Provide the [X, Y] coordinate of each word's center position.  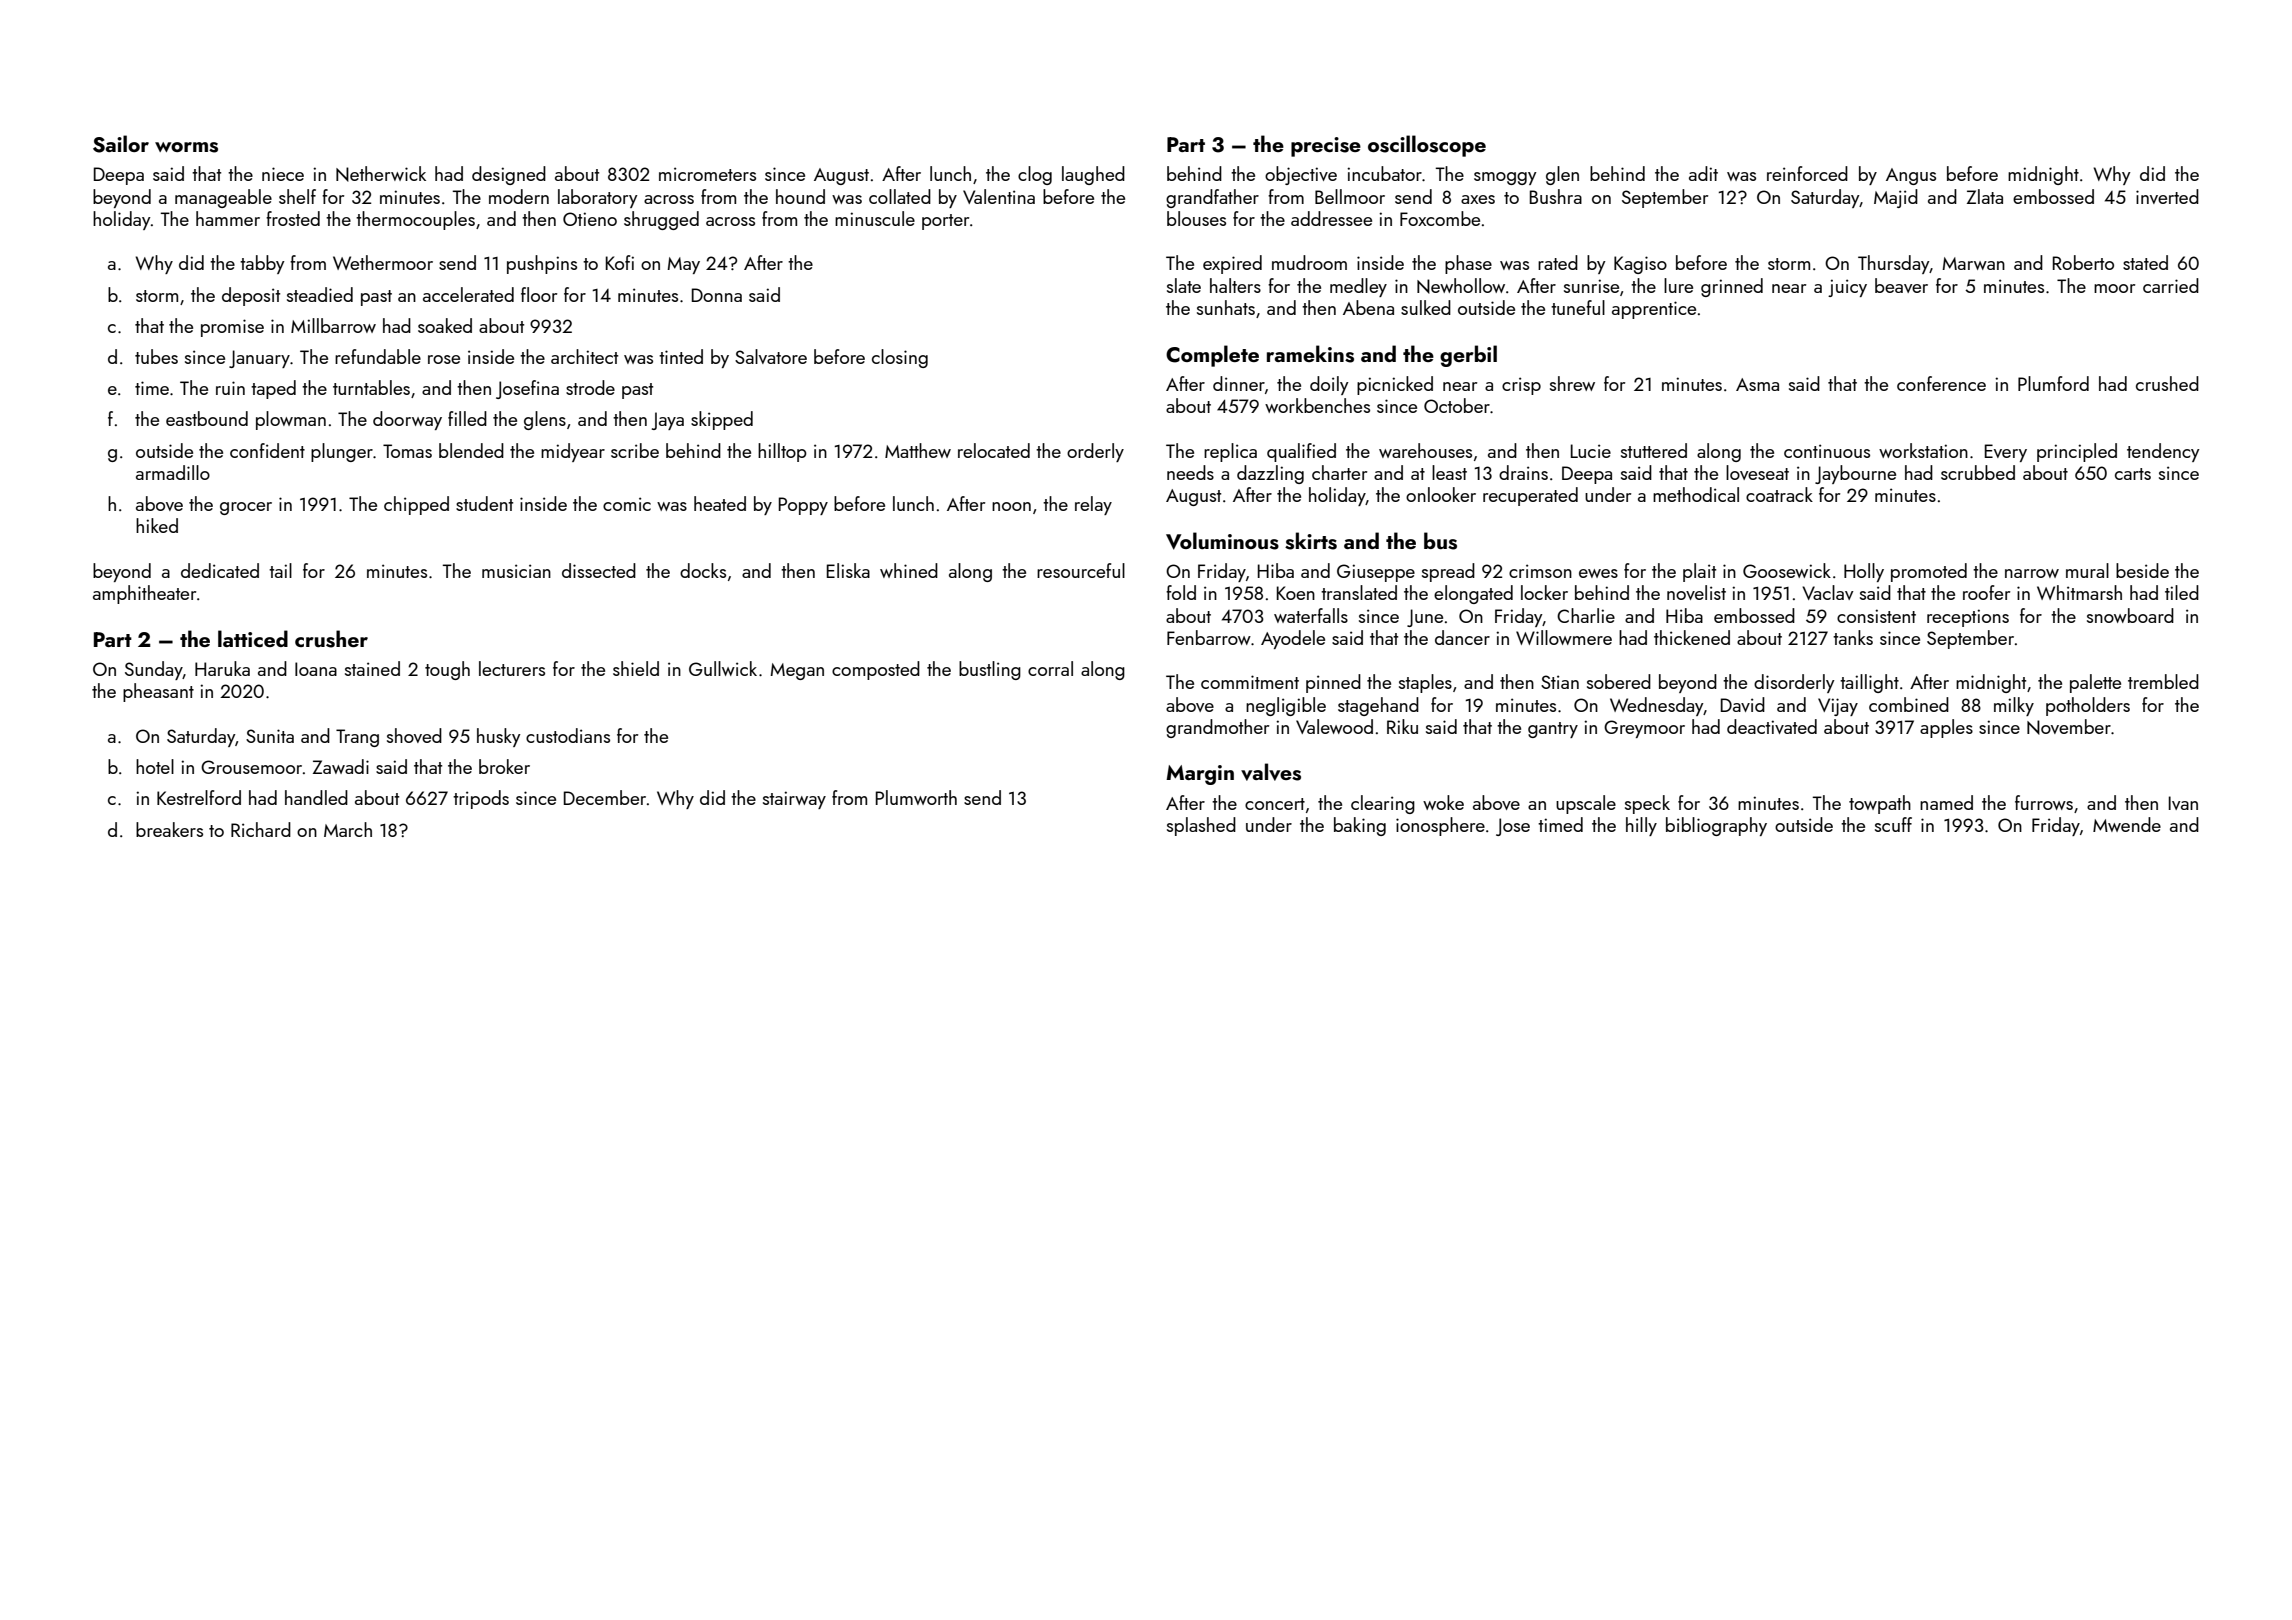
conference [1941, 383]
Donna [717, 295]
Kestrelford [199, 797]
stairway [794, 800]
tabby [262, 264]
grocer [246, 508]
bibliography [1716, 826]
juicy [1847, 288]
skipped [722, 420]
